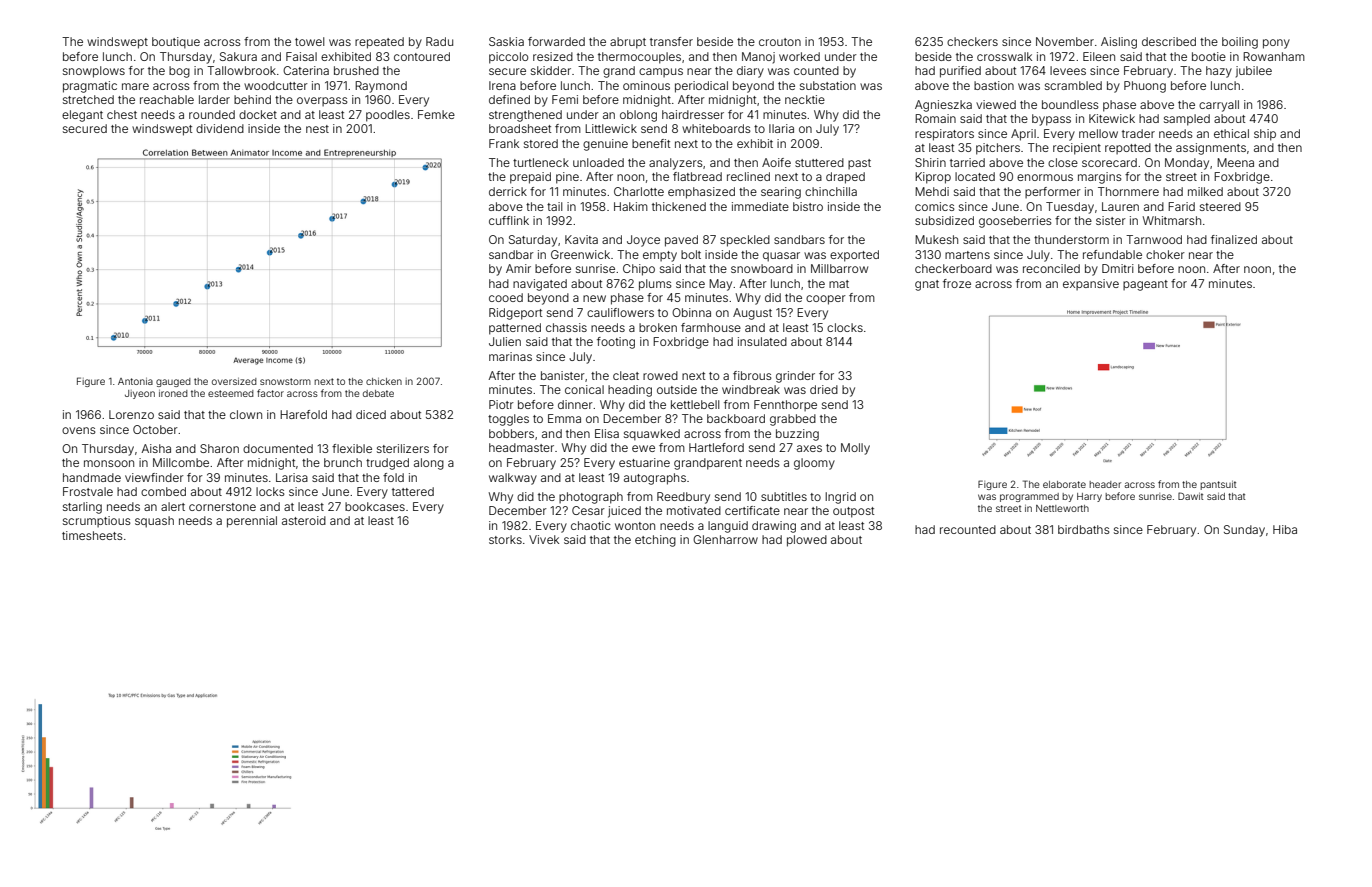  What do you see at coordinates (176, 43) in the document?
I see `boutique` at bounding box center [176, 43].
